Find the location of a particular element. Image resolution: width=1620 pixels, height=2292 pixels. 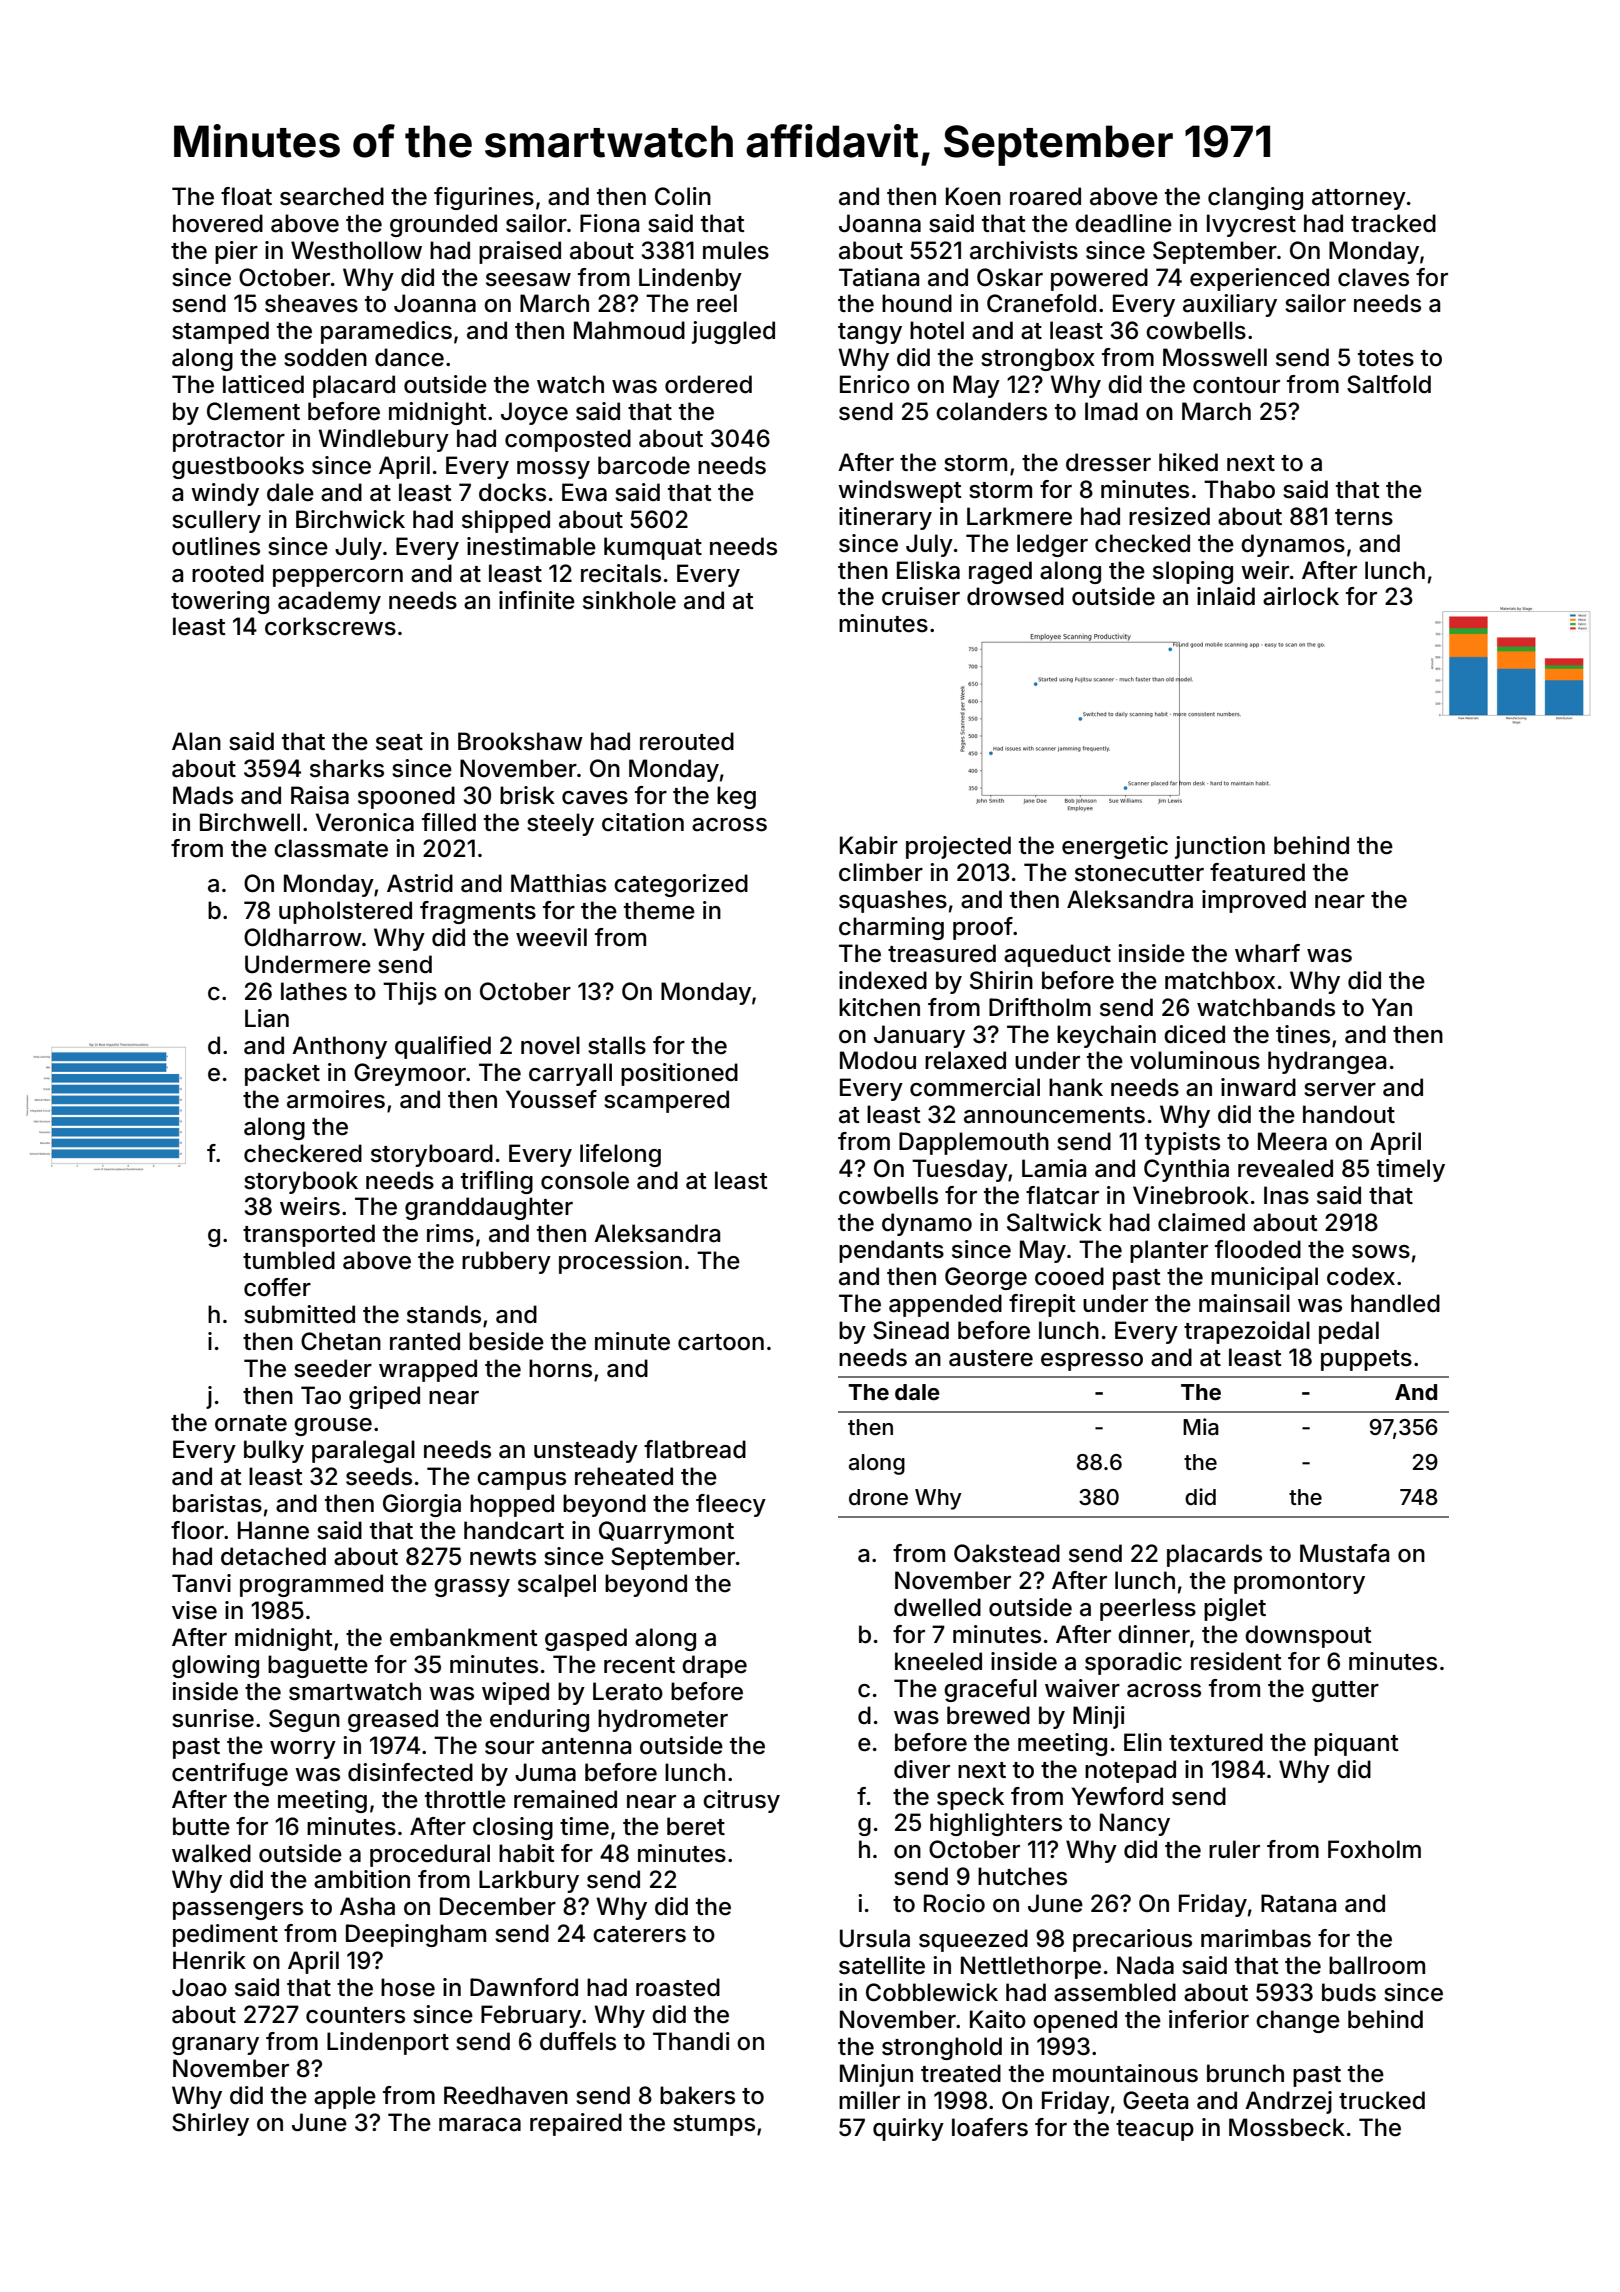

Mustafa is located at coordinates (1344, 1553).
